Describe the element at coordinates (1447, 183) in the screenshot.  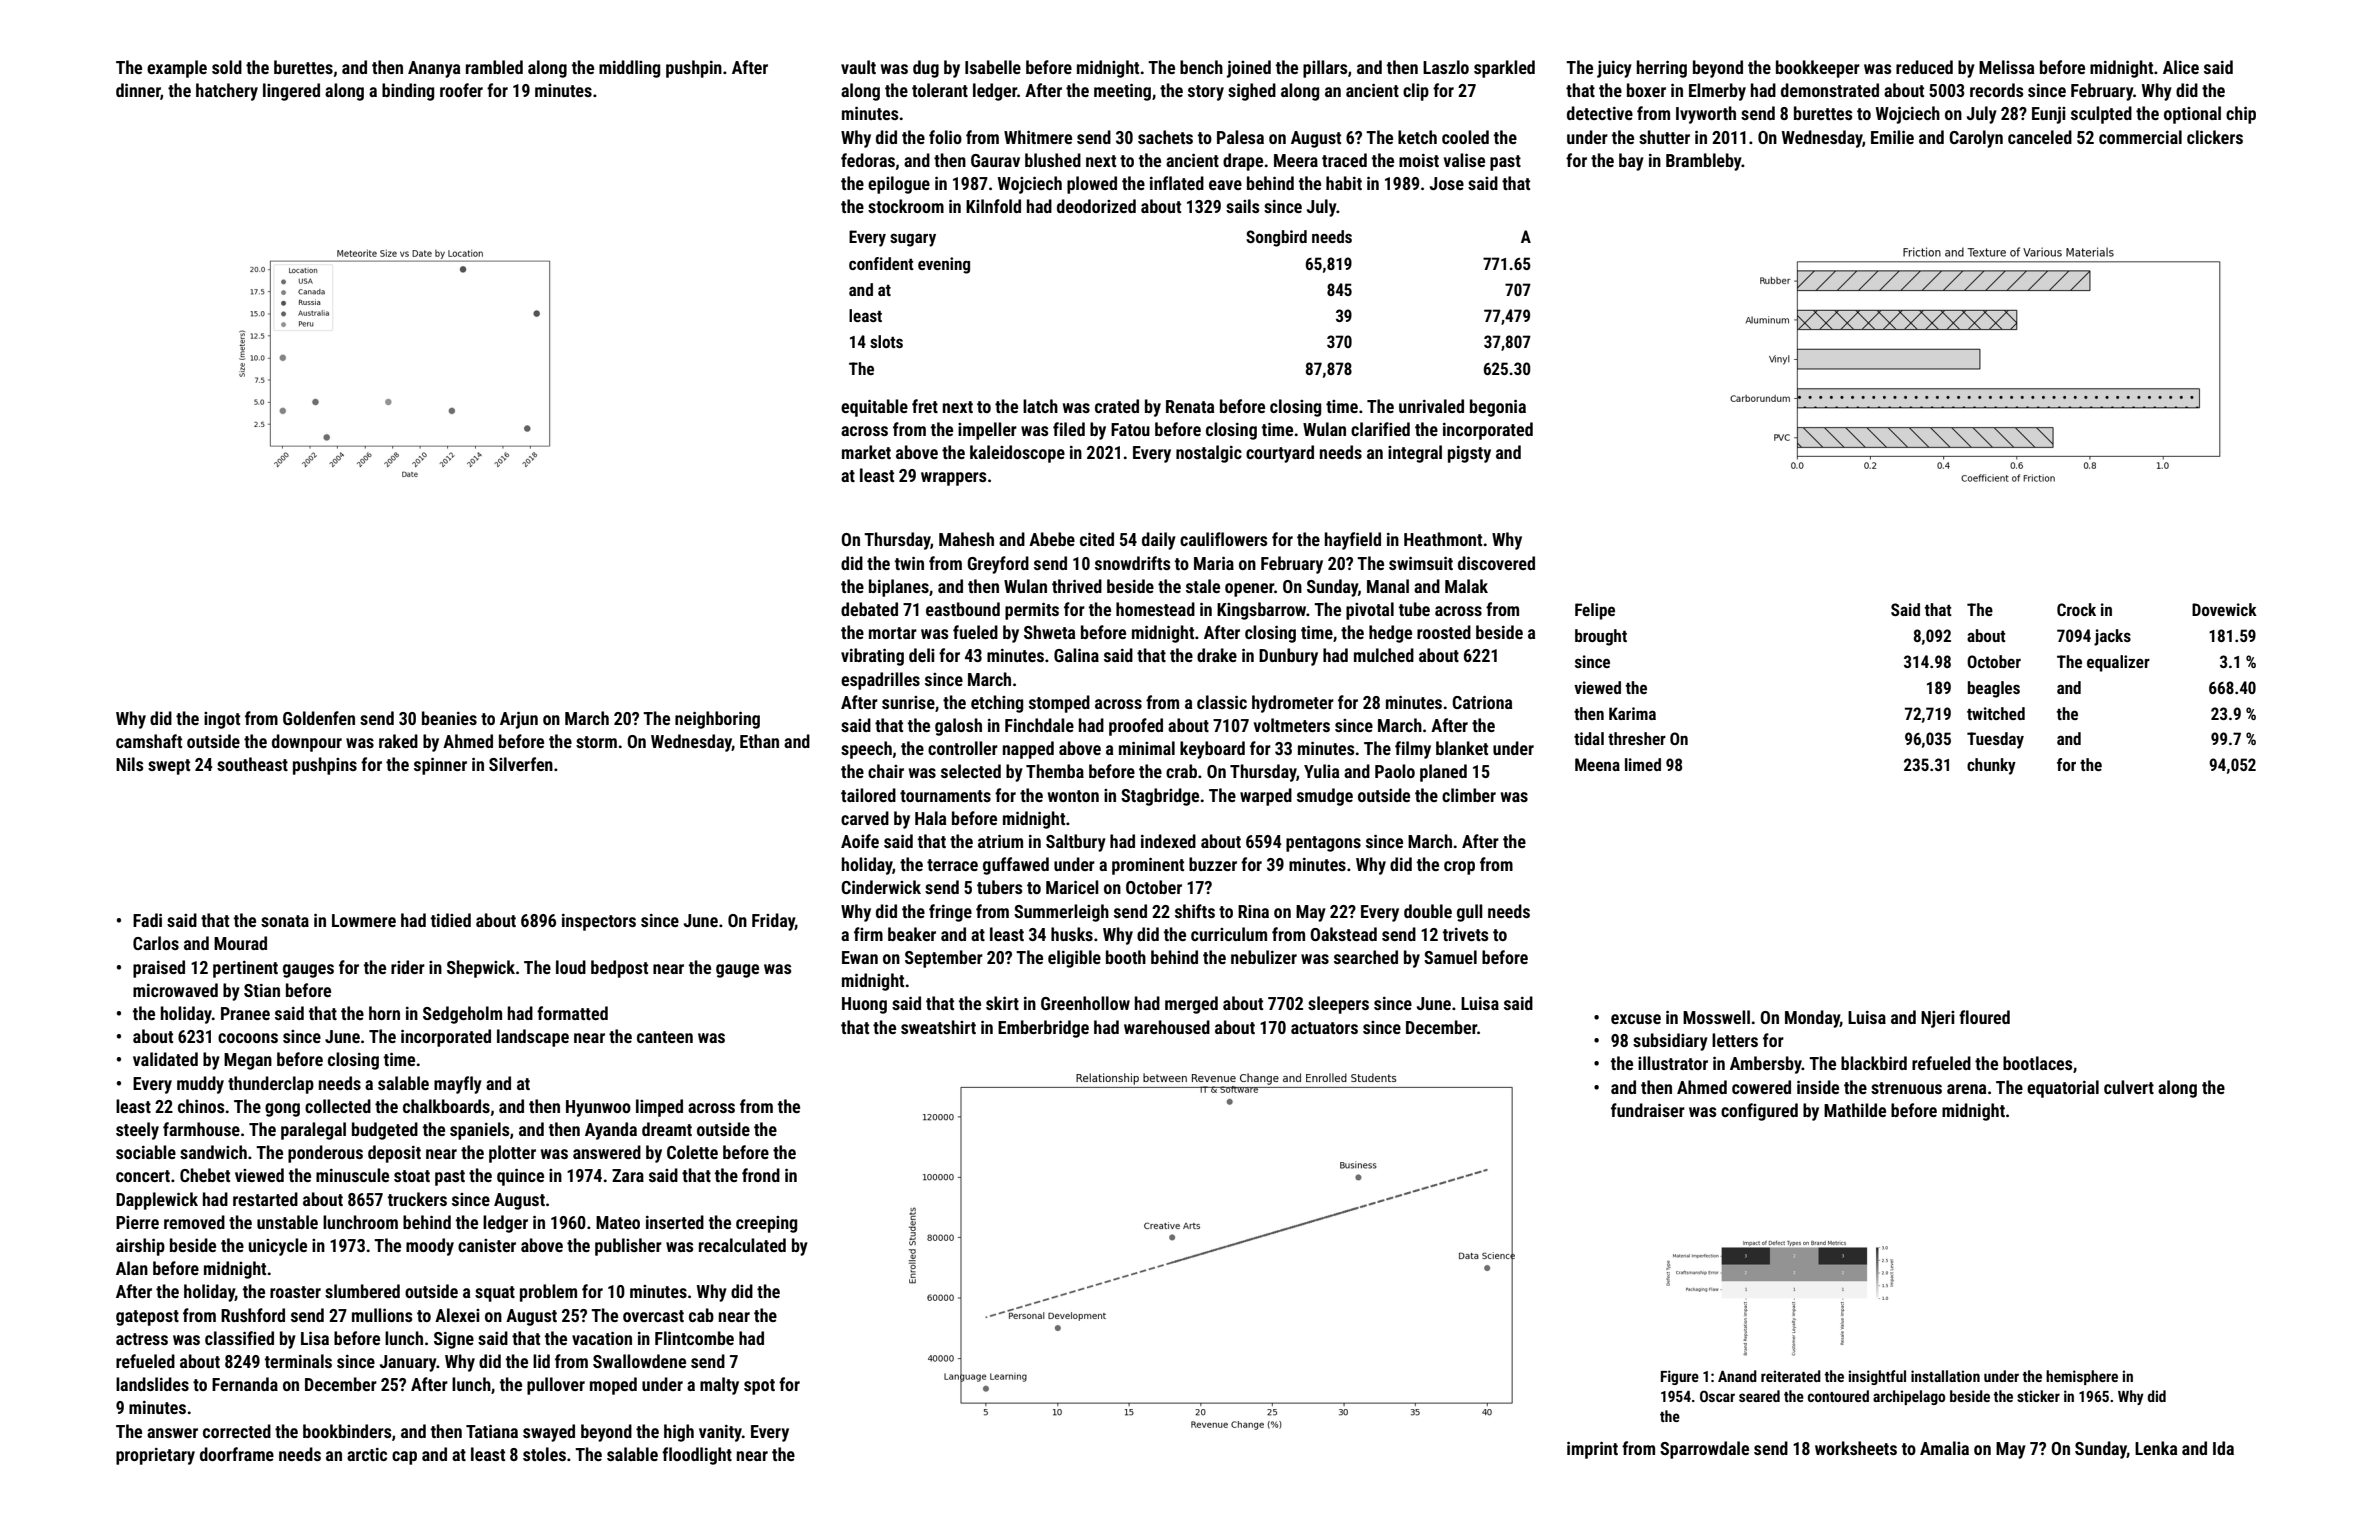
I see `Jose` at that location.
